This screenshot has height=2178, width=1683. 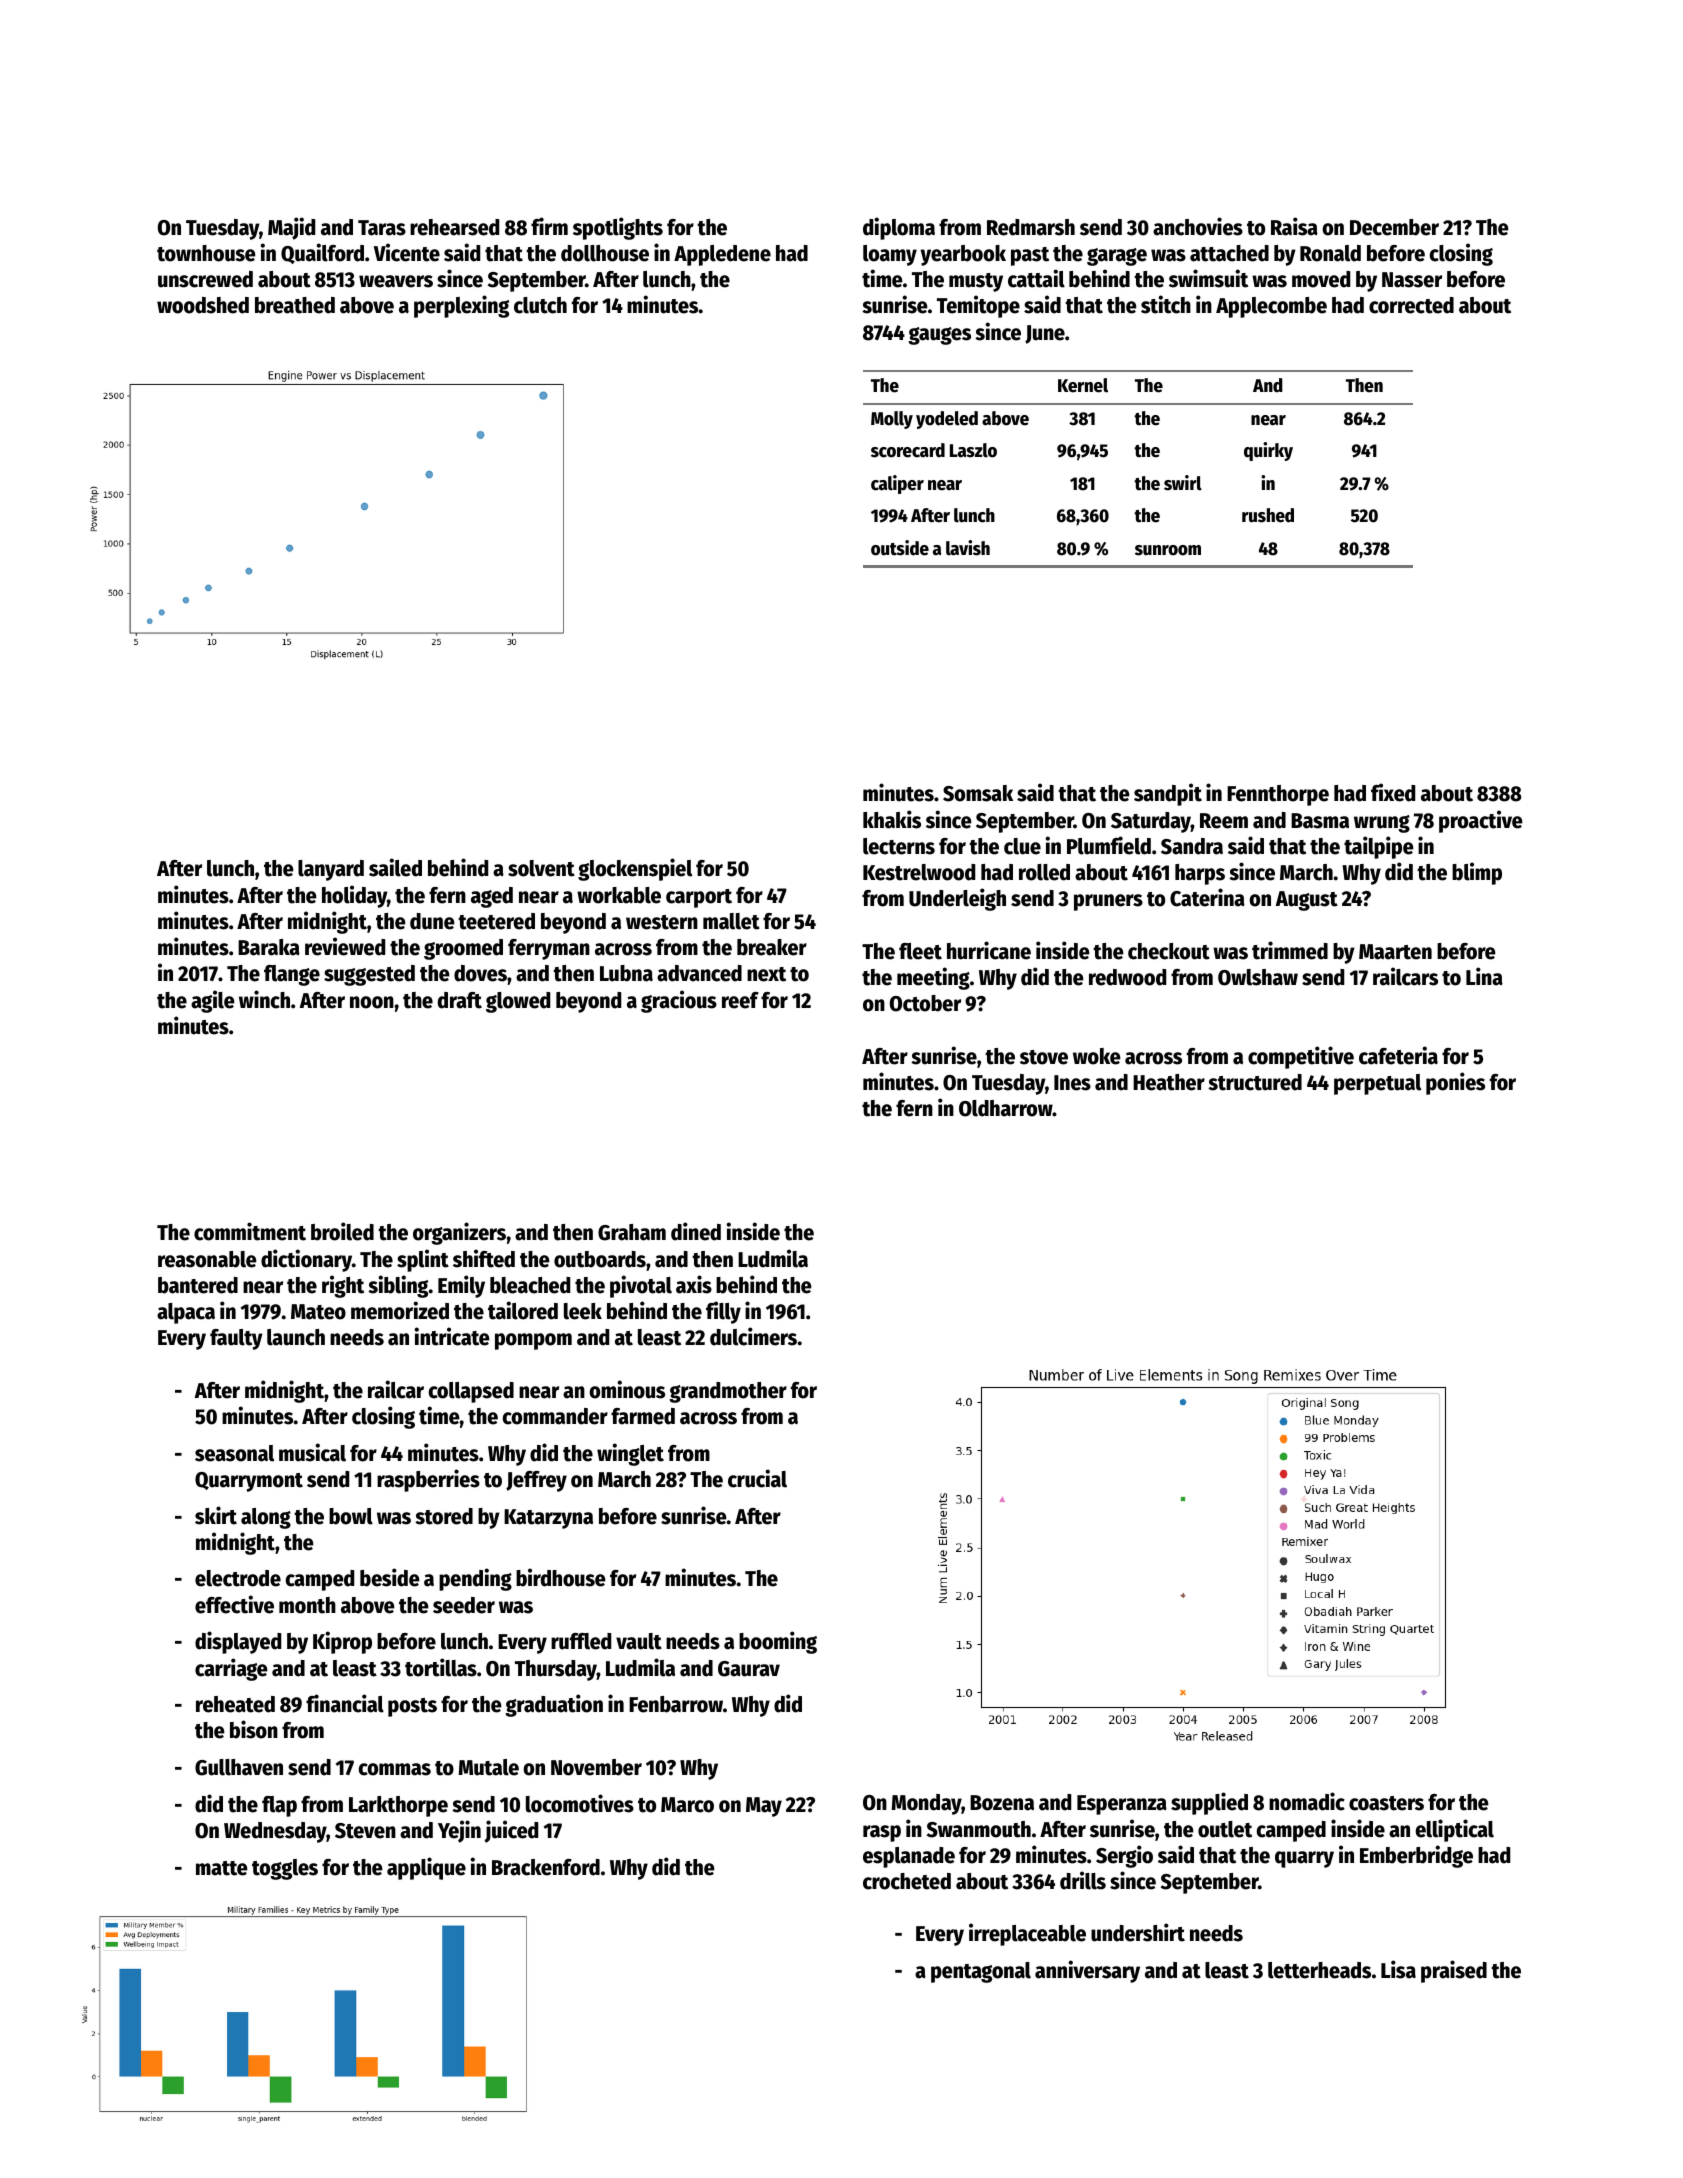 I want to click on bantered, so click(x=198, y=1285).
